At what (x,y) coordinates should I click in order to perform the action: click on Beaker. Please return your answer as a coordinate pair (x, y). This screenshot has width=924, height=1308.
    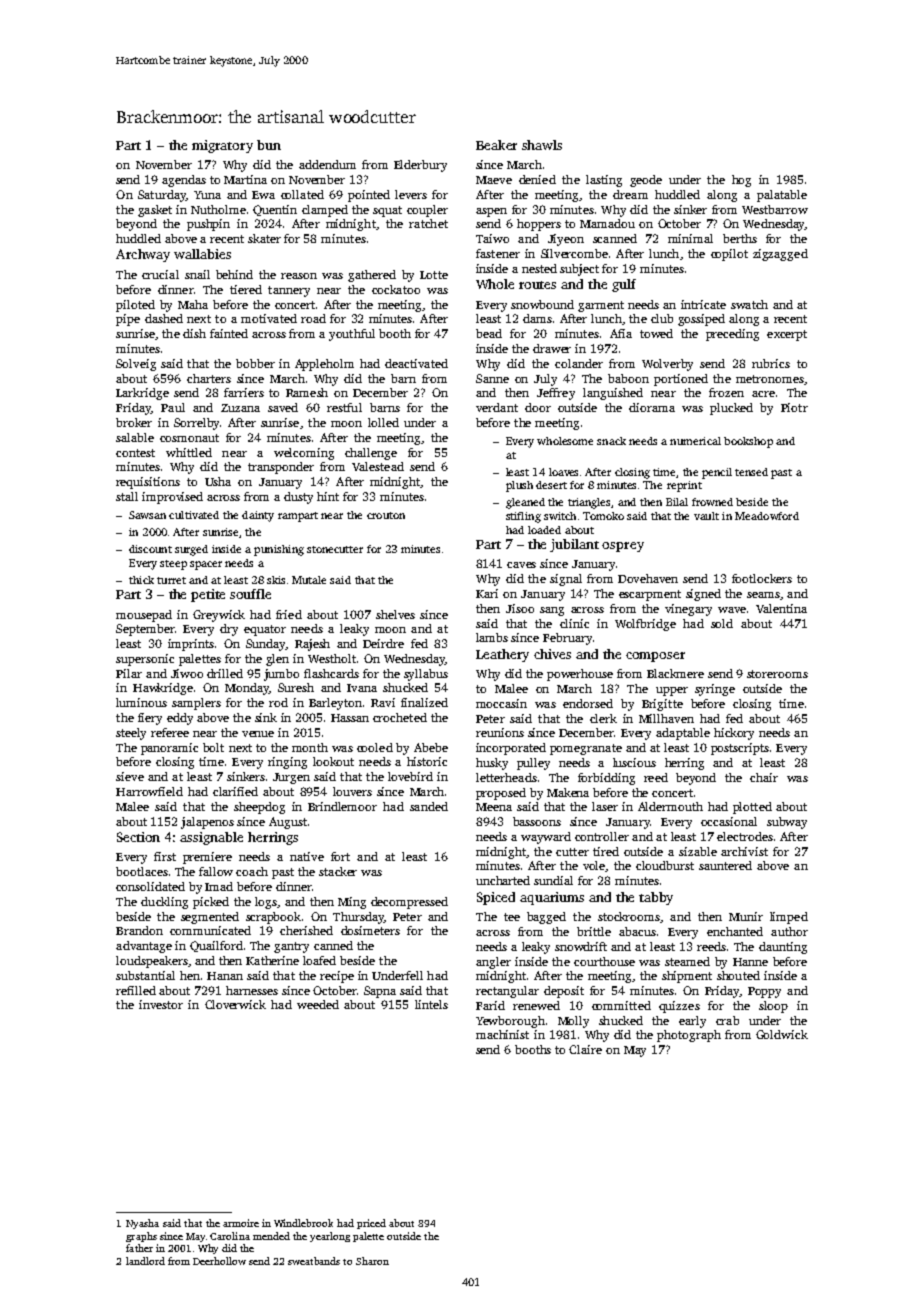
    Looking at the image, I should click on (496, 145).
